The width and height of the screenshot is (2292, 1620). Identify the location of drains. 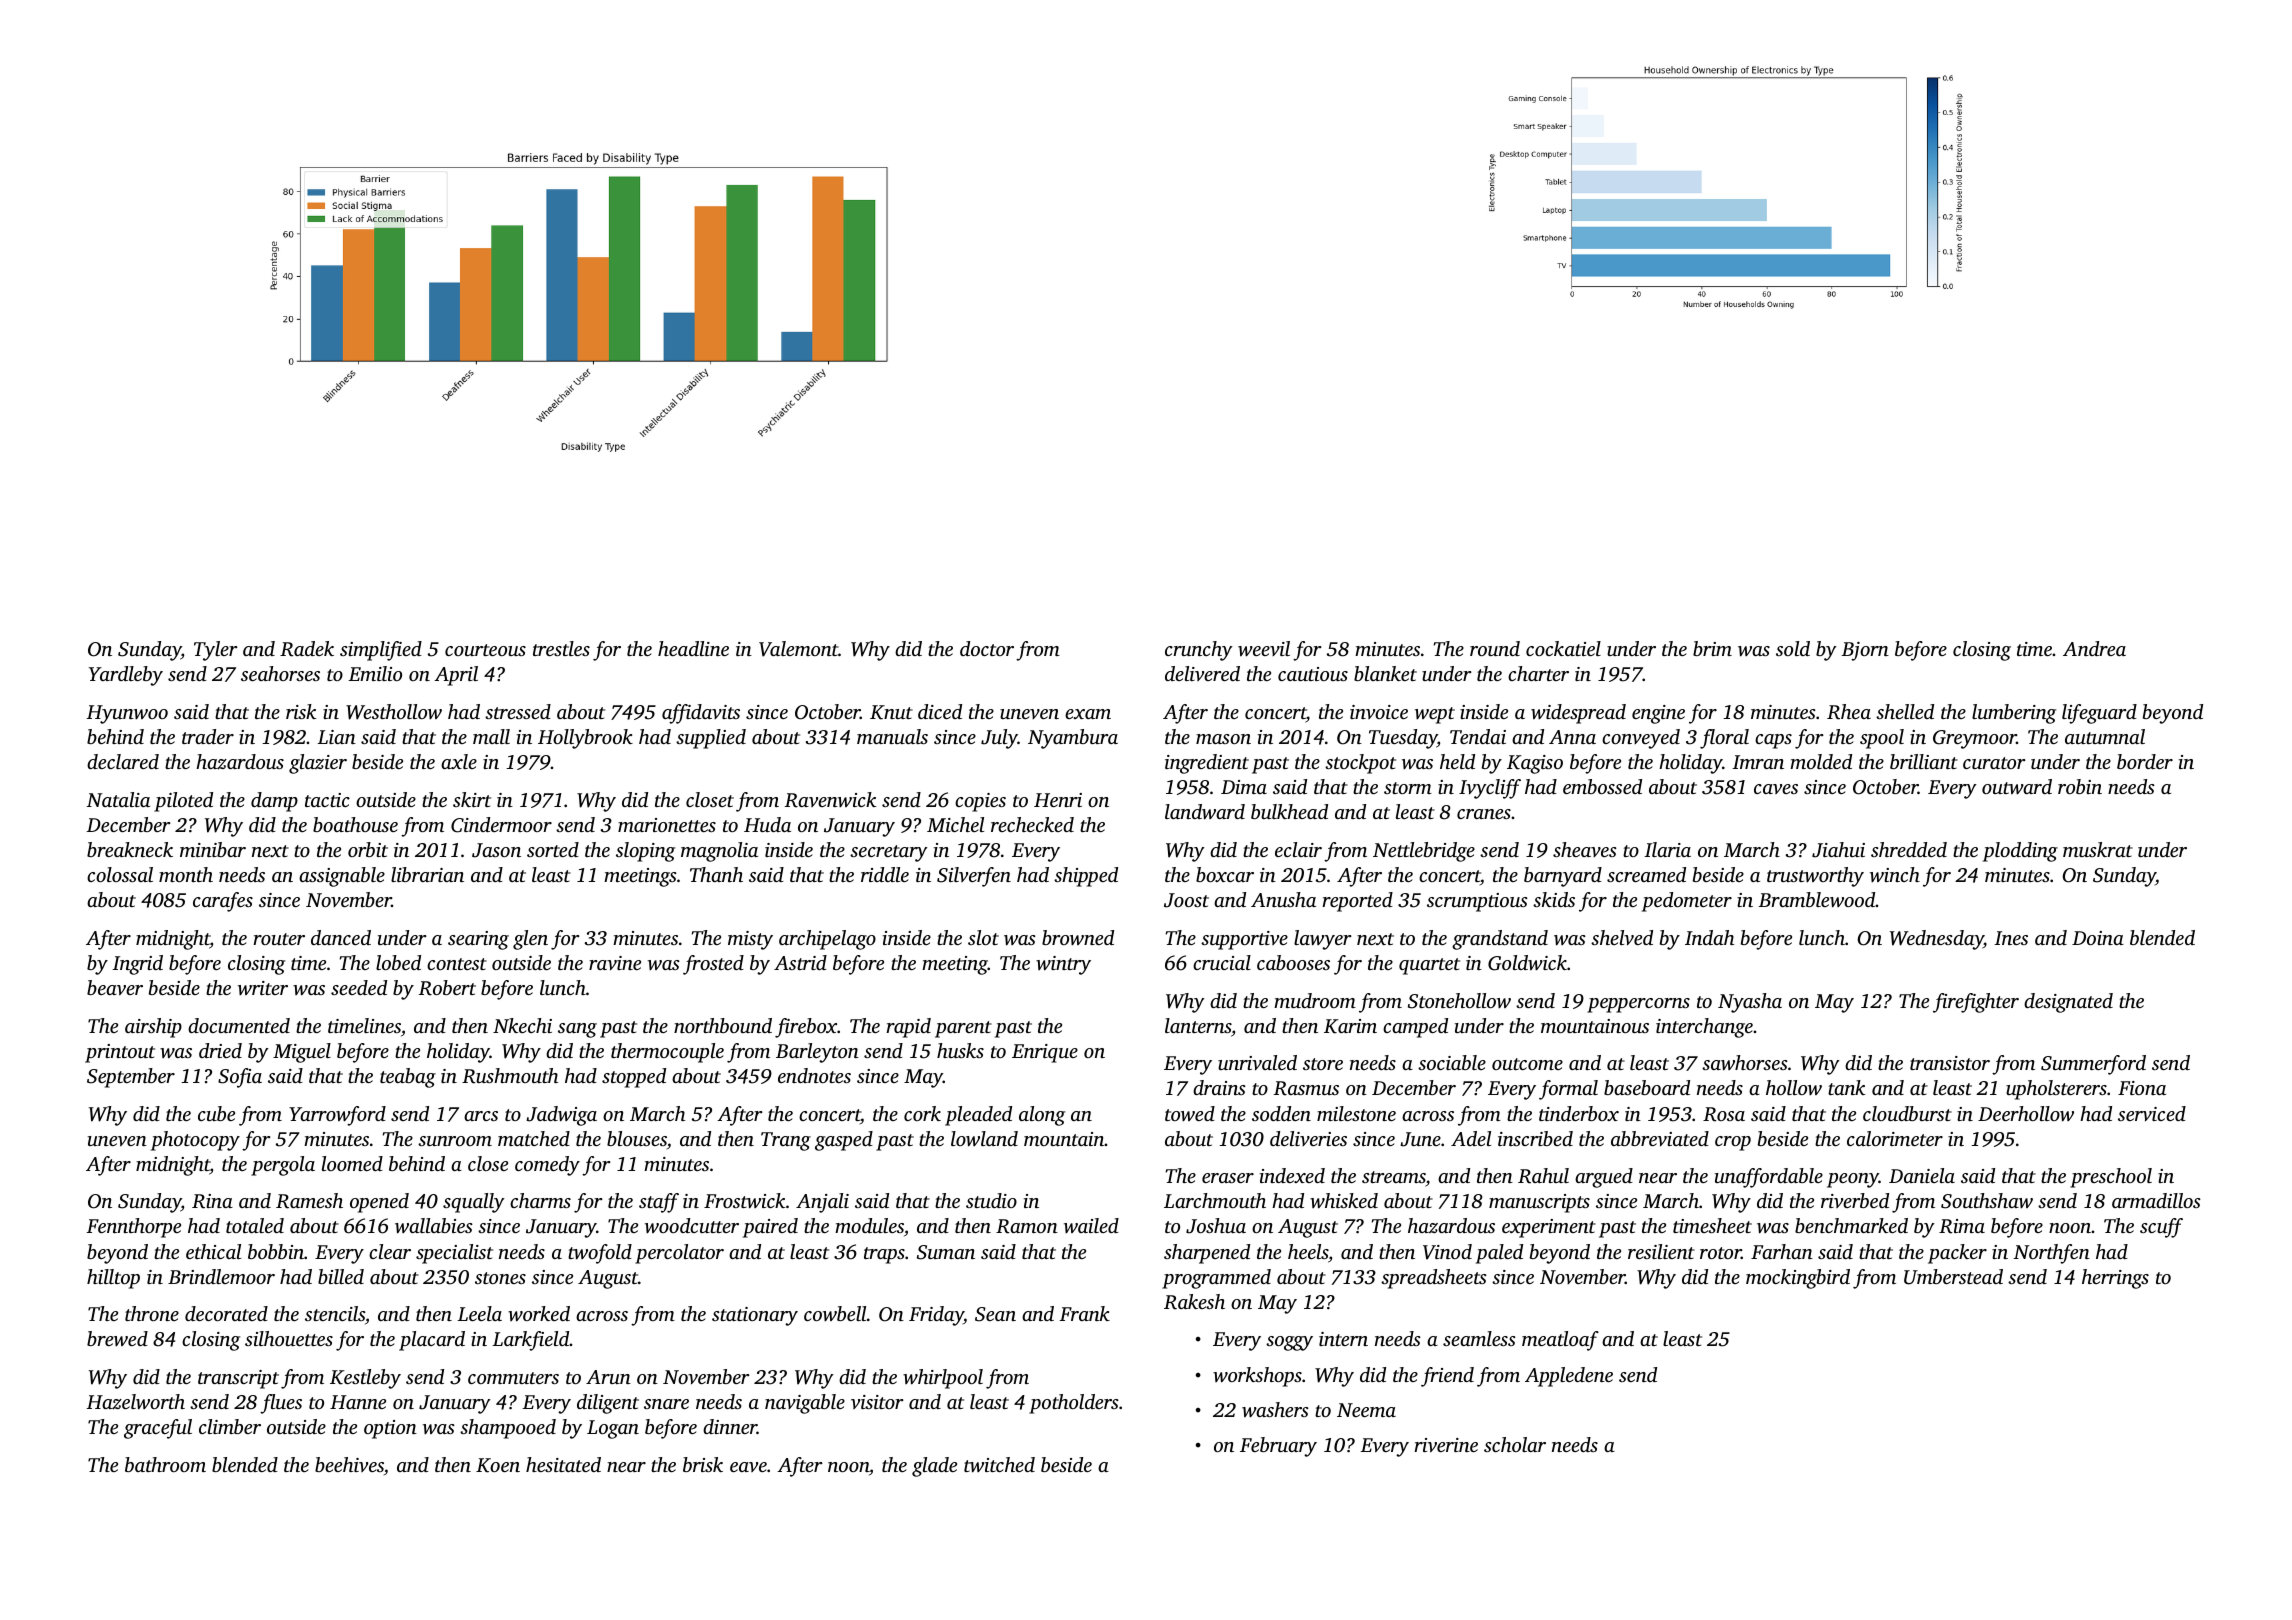
(1219, 1087).
